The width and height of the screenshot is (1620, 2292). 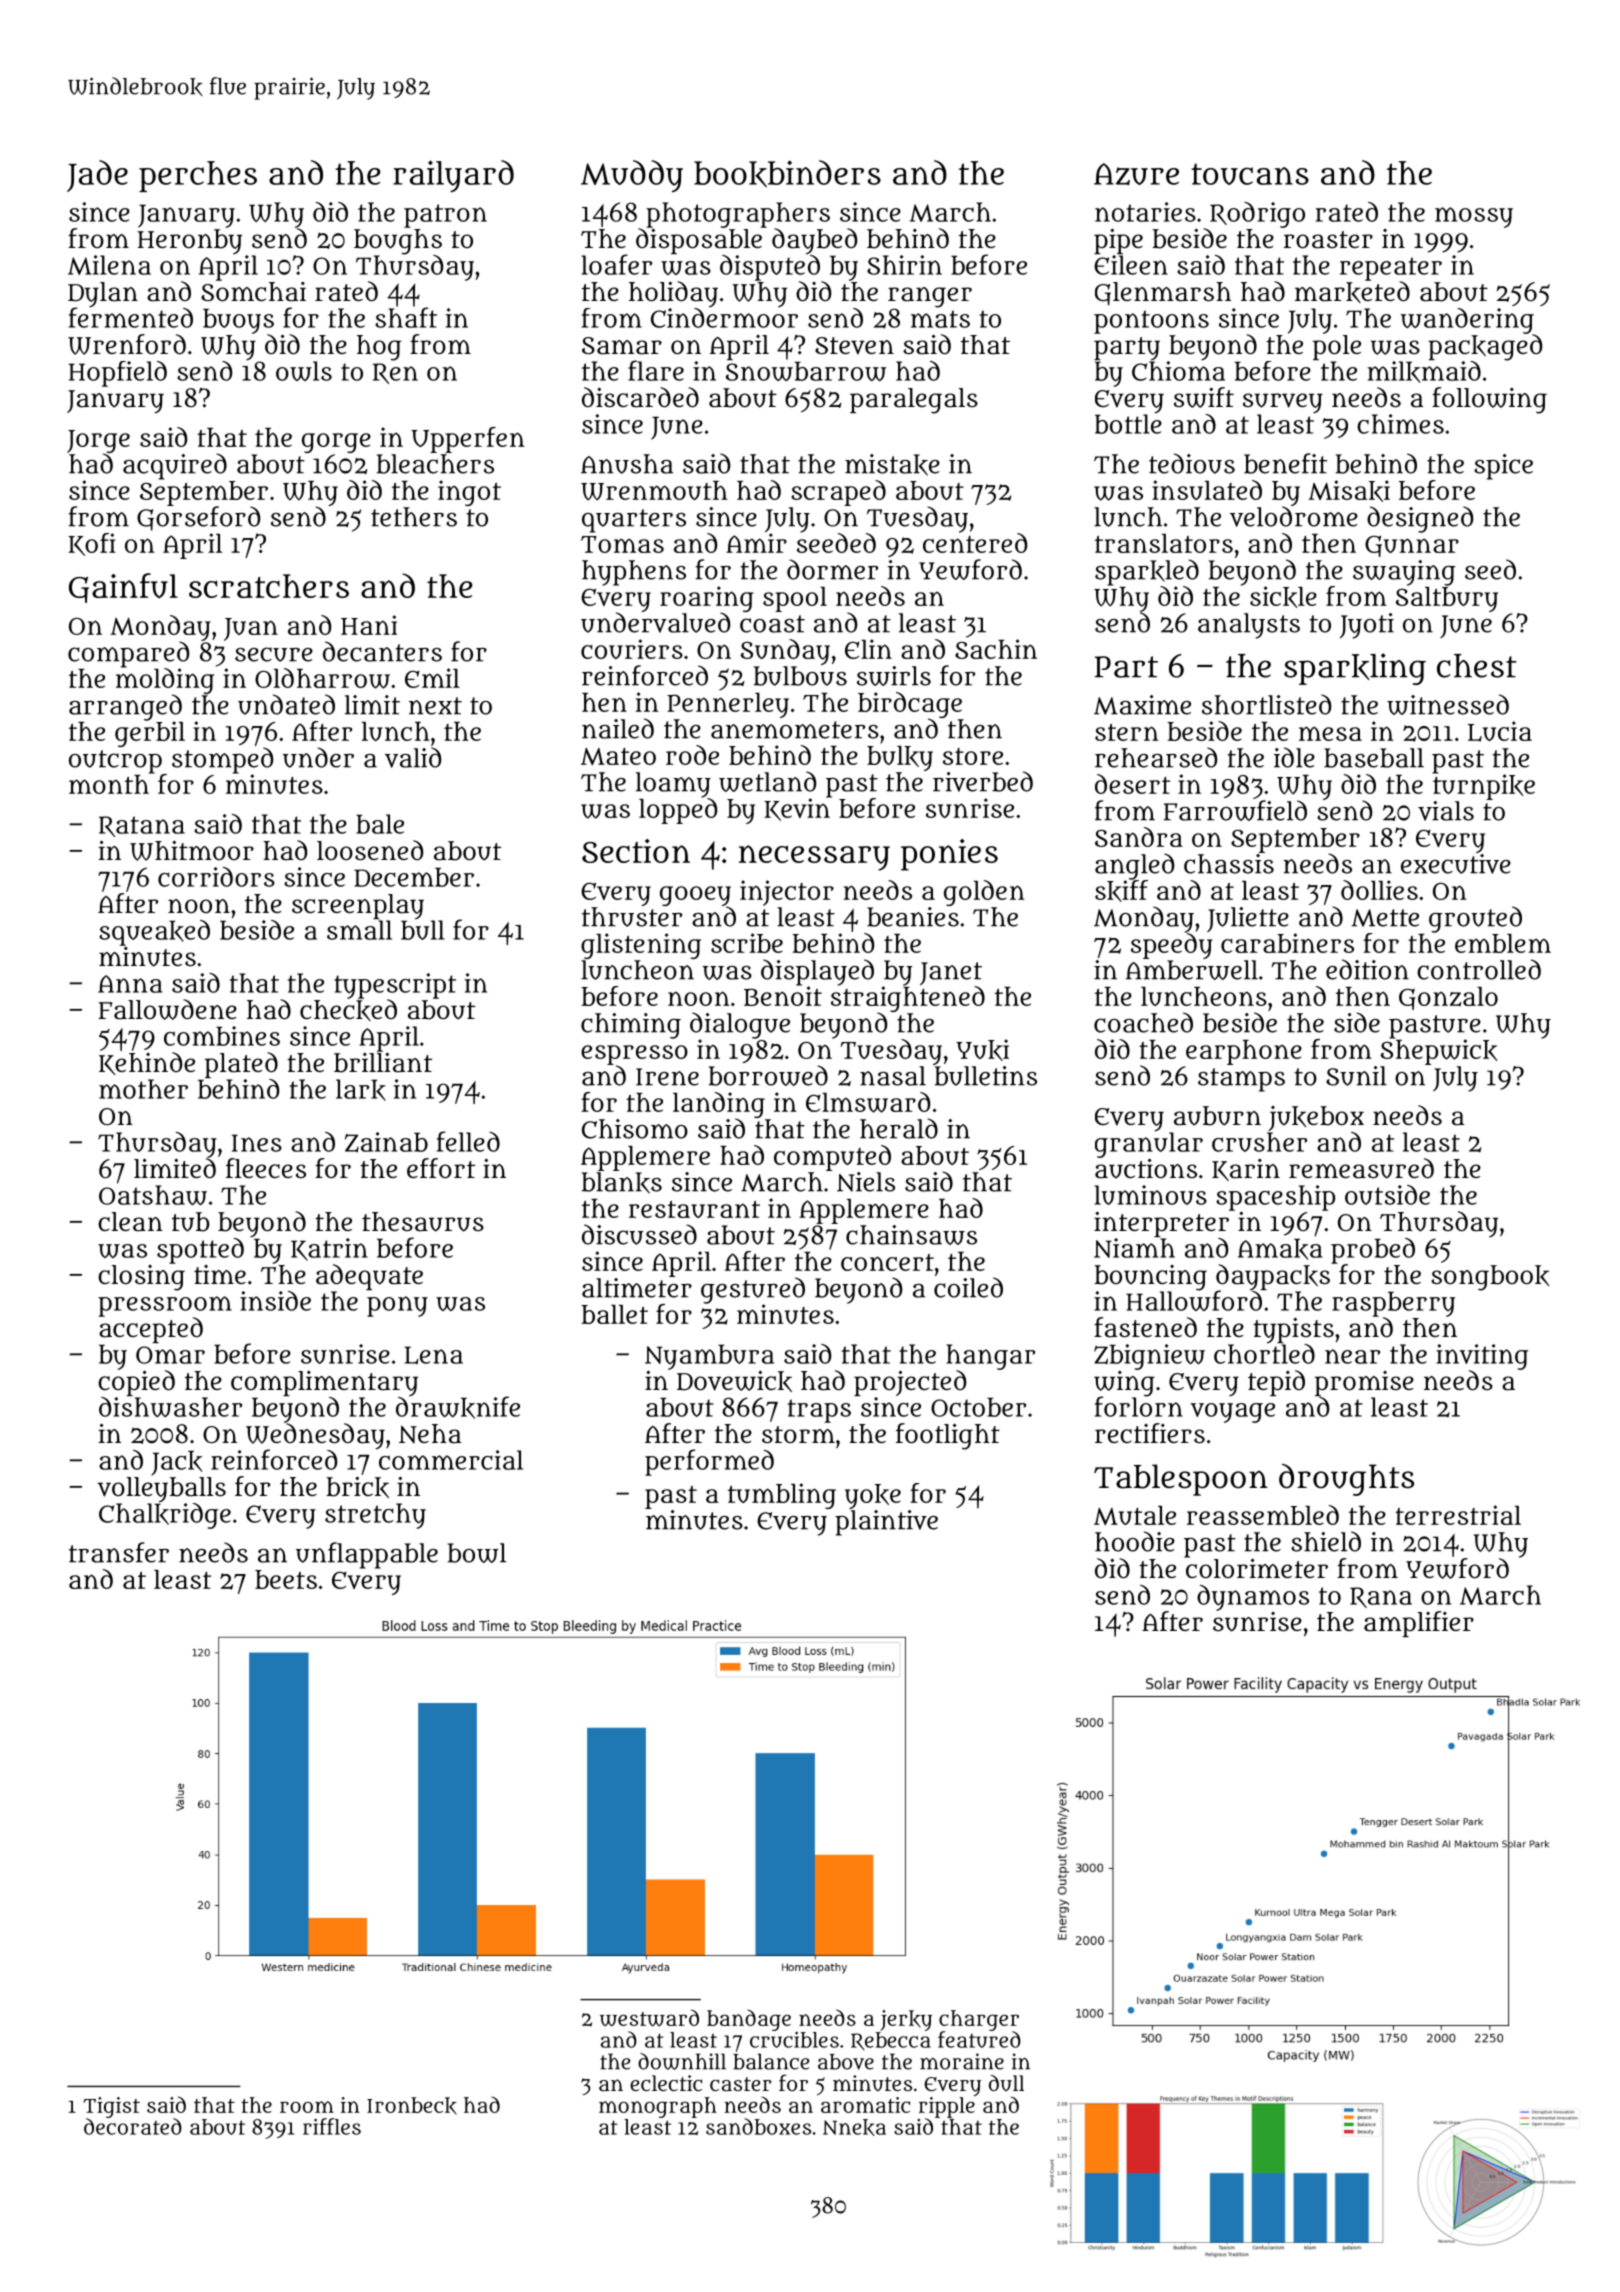 I want to click on felled, so click(x=468, y=1141).
